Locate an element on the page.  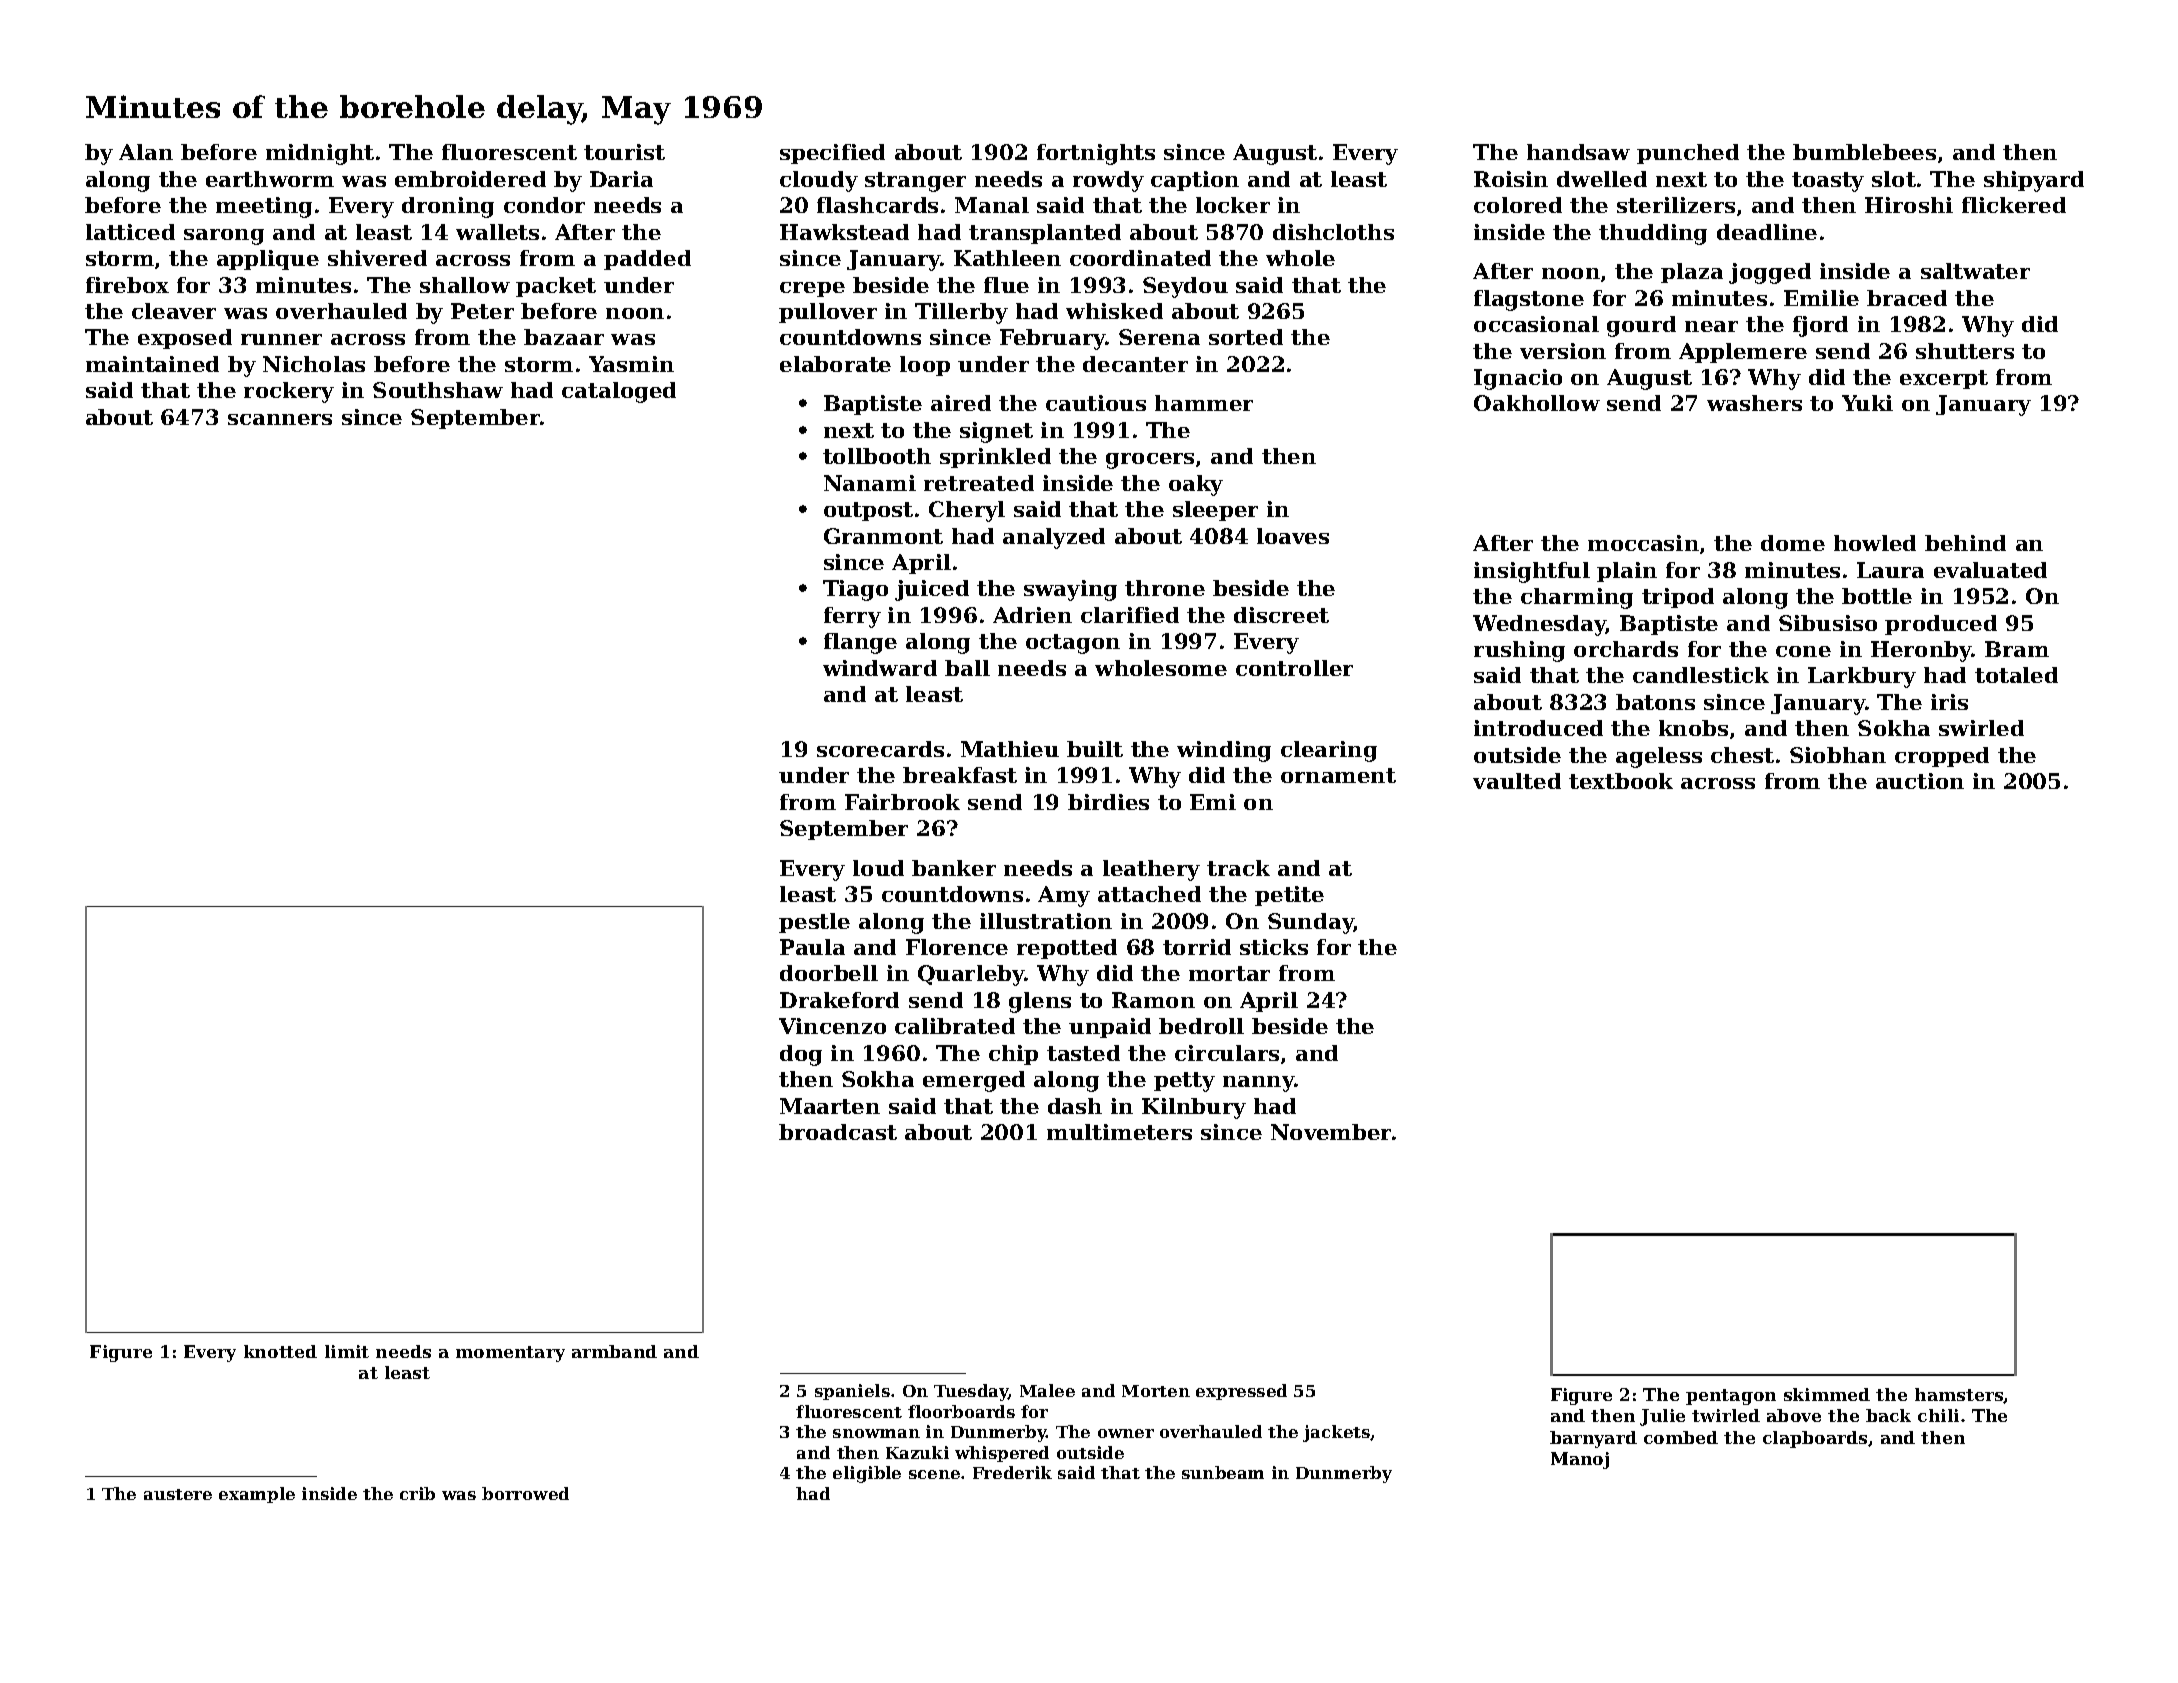
specified is located at coordinates (832, 154).
